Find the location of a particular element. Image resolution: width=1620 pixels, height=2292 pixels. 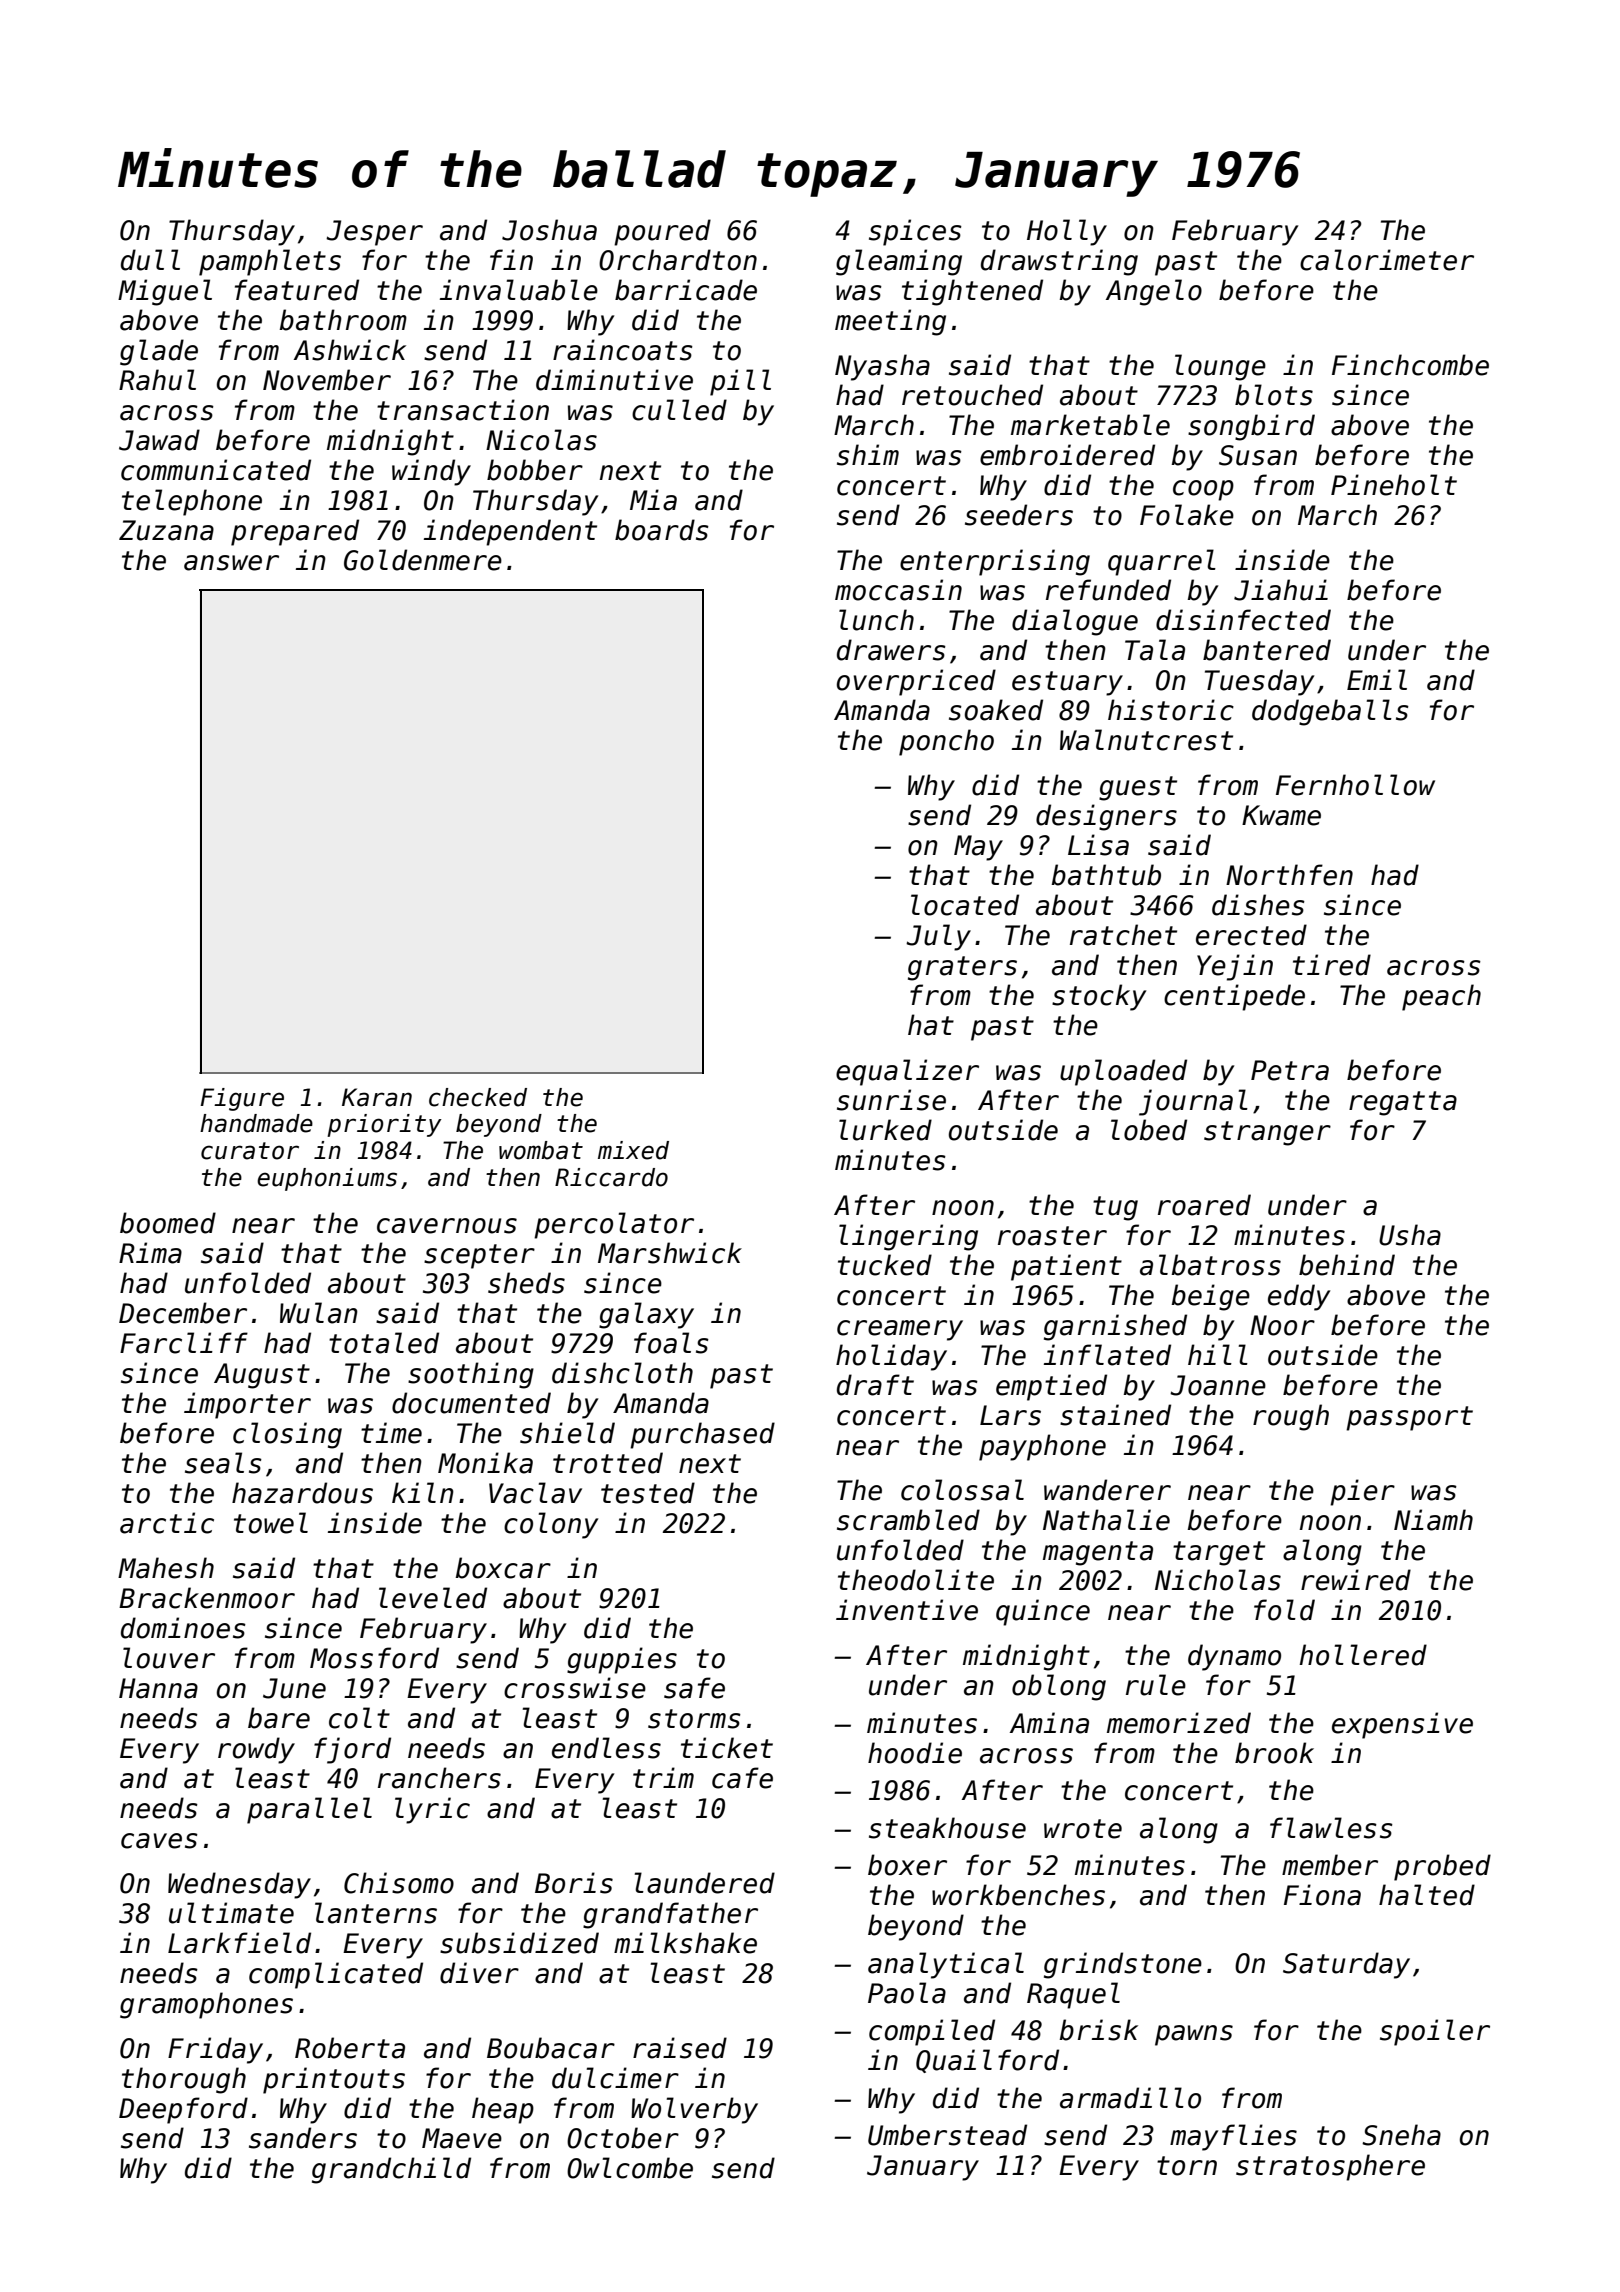

overpriced is located at coordinates (916, 682).
